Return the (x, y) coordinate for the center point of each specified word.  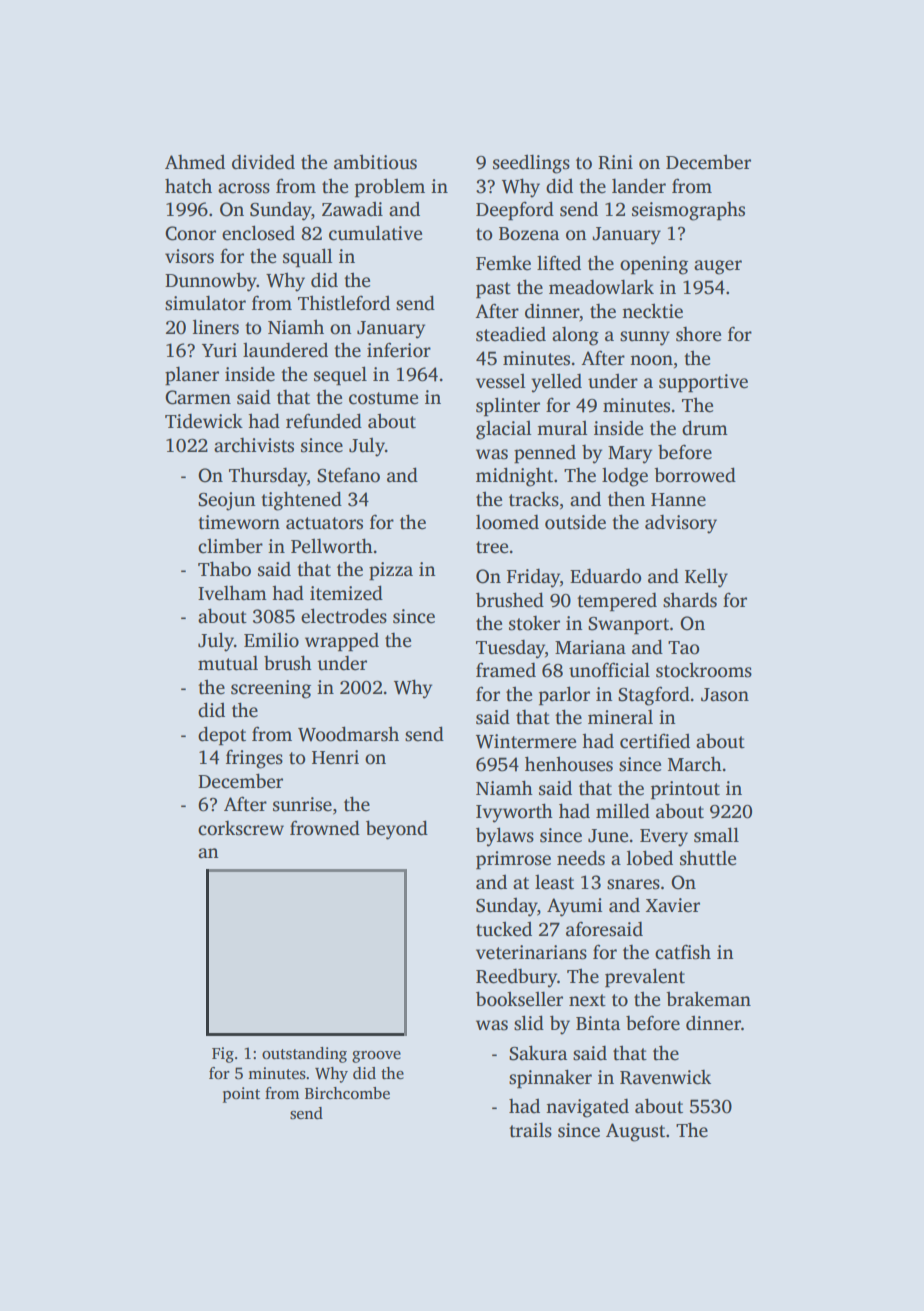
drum (705, 428)
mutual (228, 663)
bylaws (505, 837)
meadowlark (601, 287)
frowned (325, 828)
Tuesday (510, 649)
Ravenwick (665, 1077)
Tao (683, 648)
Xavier (673, 905)
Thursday (268, 477)
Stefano (348, 475)
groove (376, 1057)
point (241, 1095)
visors (189, 256)
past (493, 290)
